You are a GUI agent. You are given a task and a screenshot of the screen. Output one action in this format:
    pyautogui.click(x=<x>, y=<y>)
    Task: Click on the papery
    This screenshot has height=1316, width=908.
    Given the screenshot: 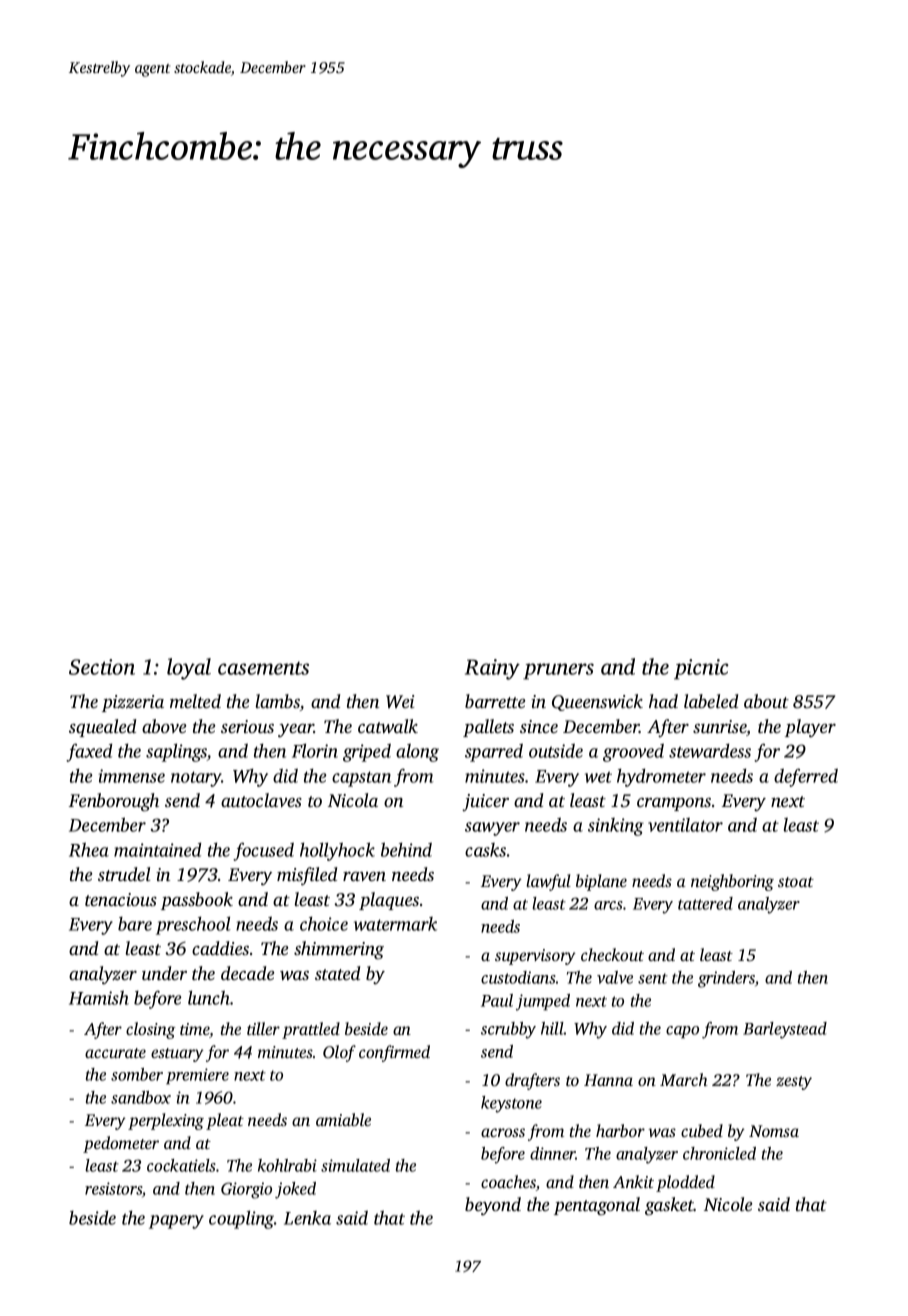 What is the action you would take?
    pyautogui.click(x=176, y=1222)
